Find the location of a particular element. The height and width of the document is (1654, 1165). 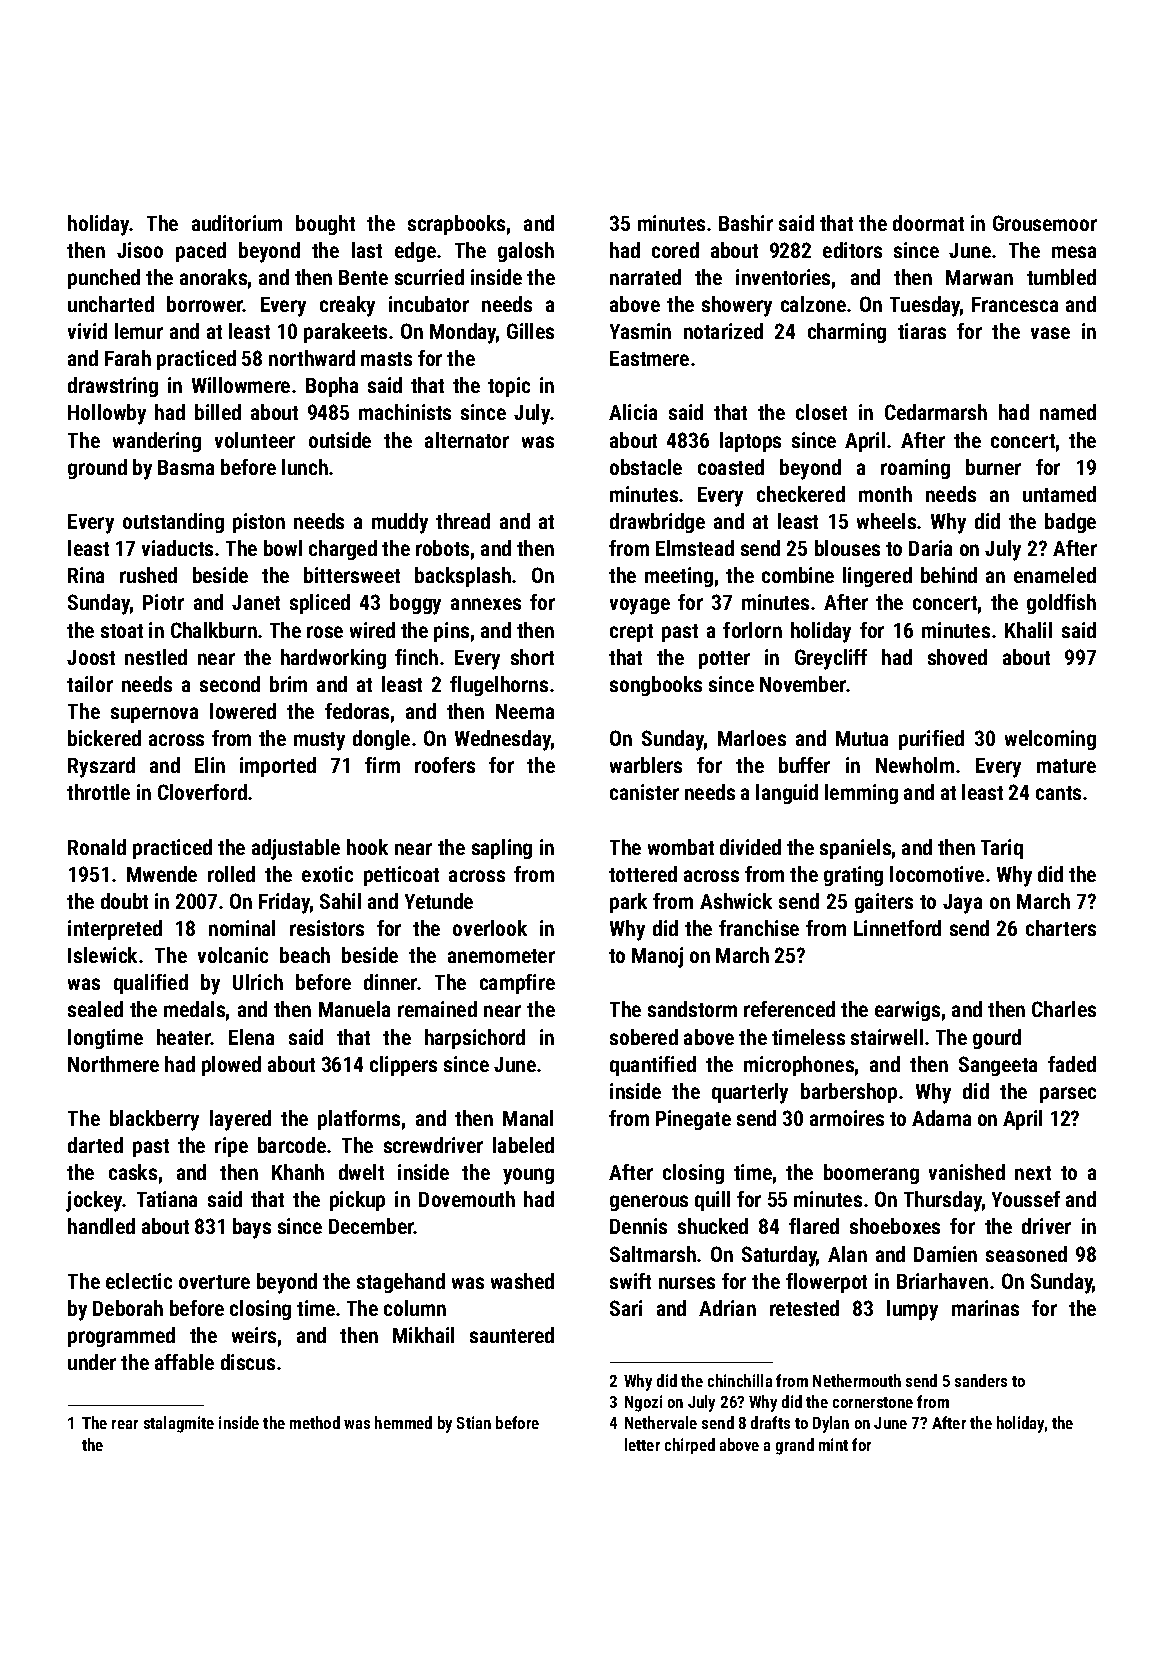

ground is located at coordinates (97, 469).
